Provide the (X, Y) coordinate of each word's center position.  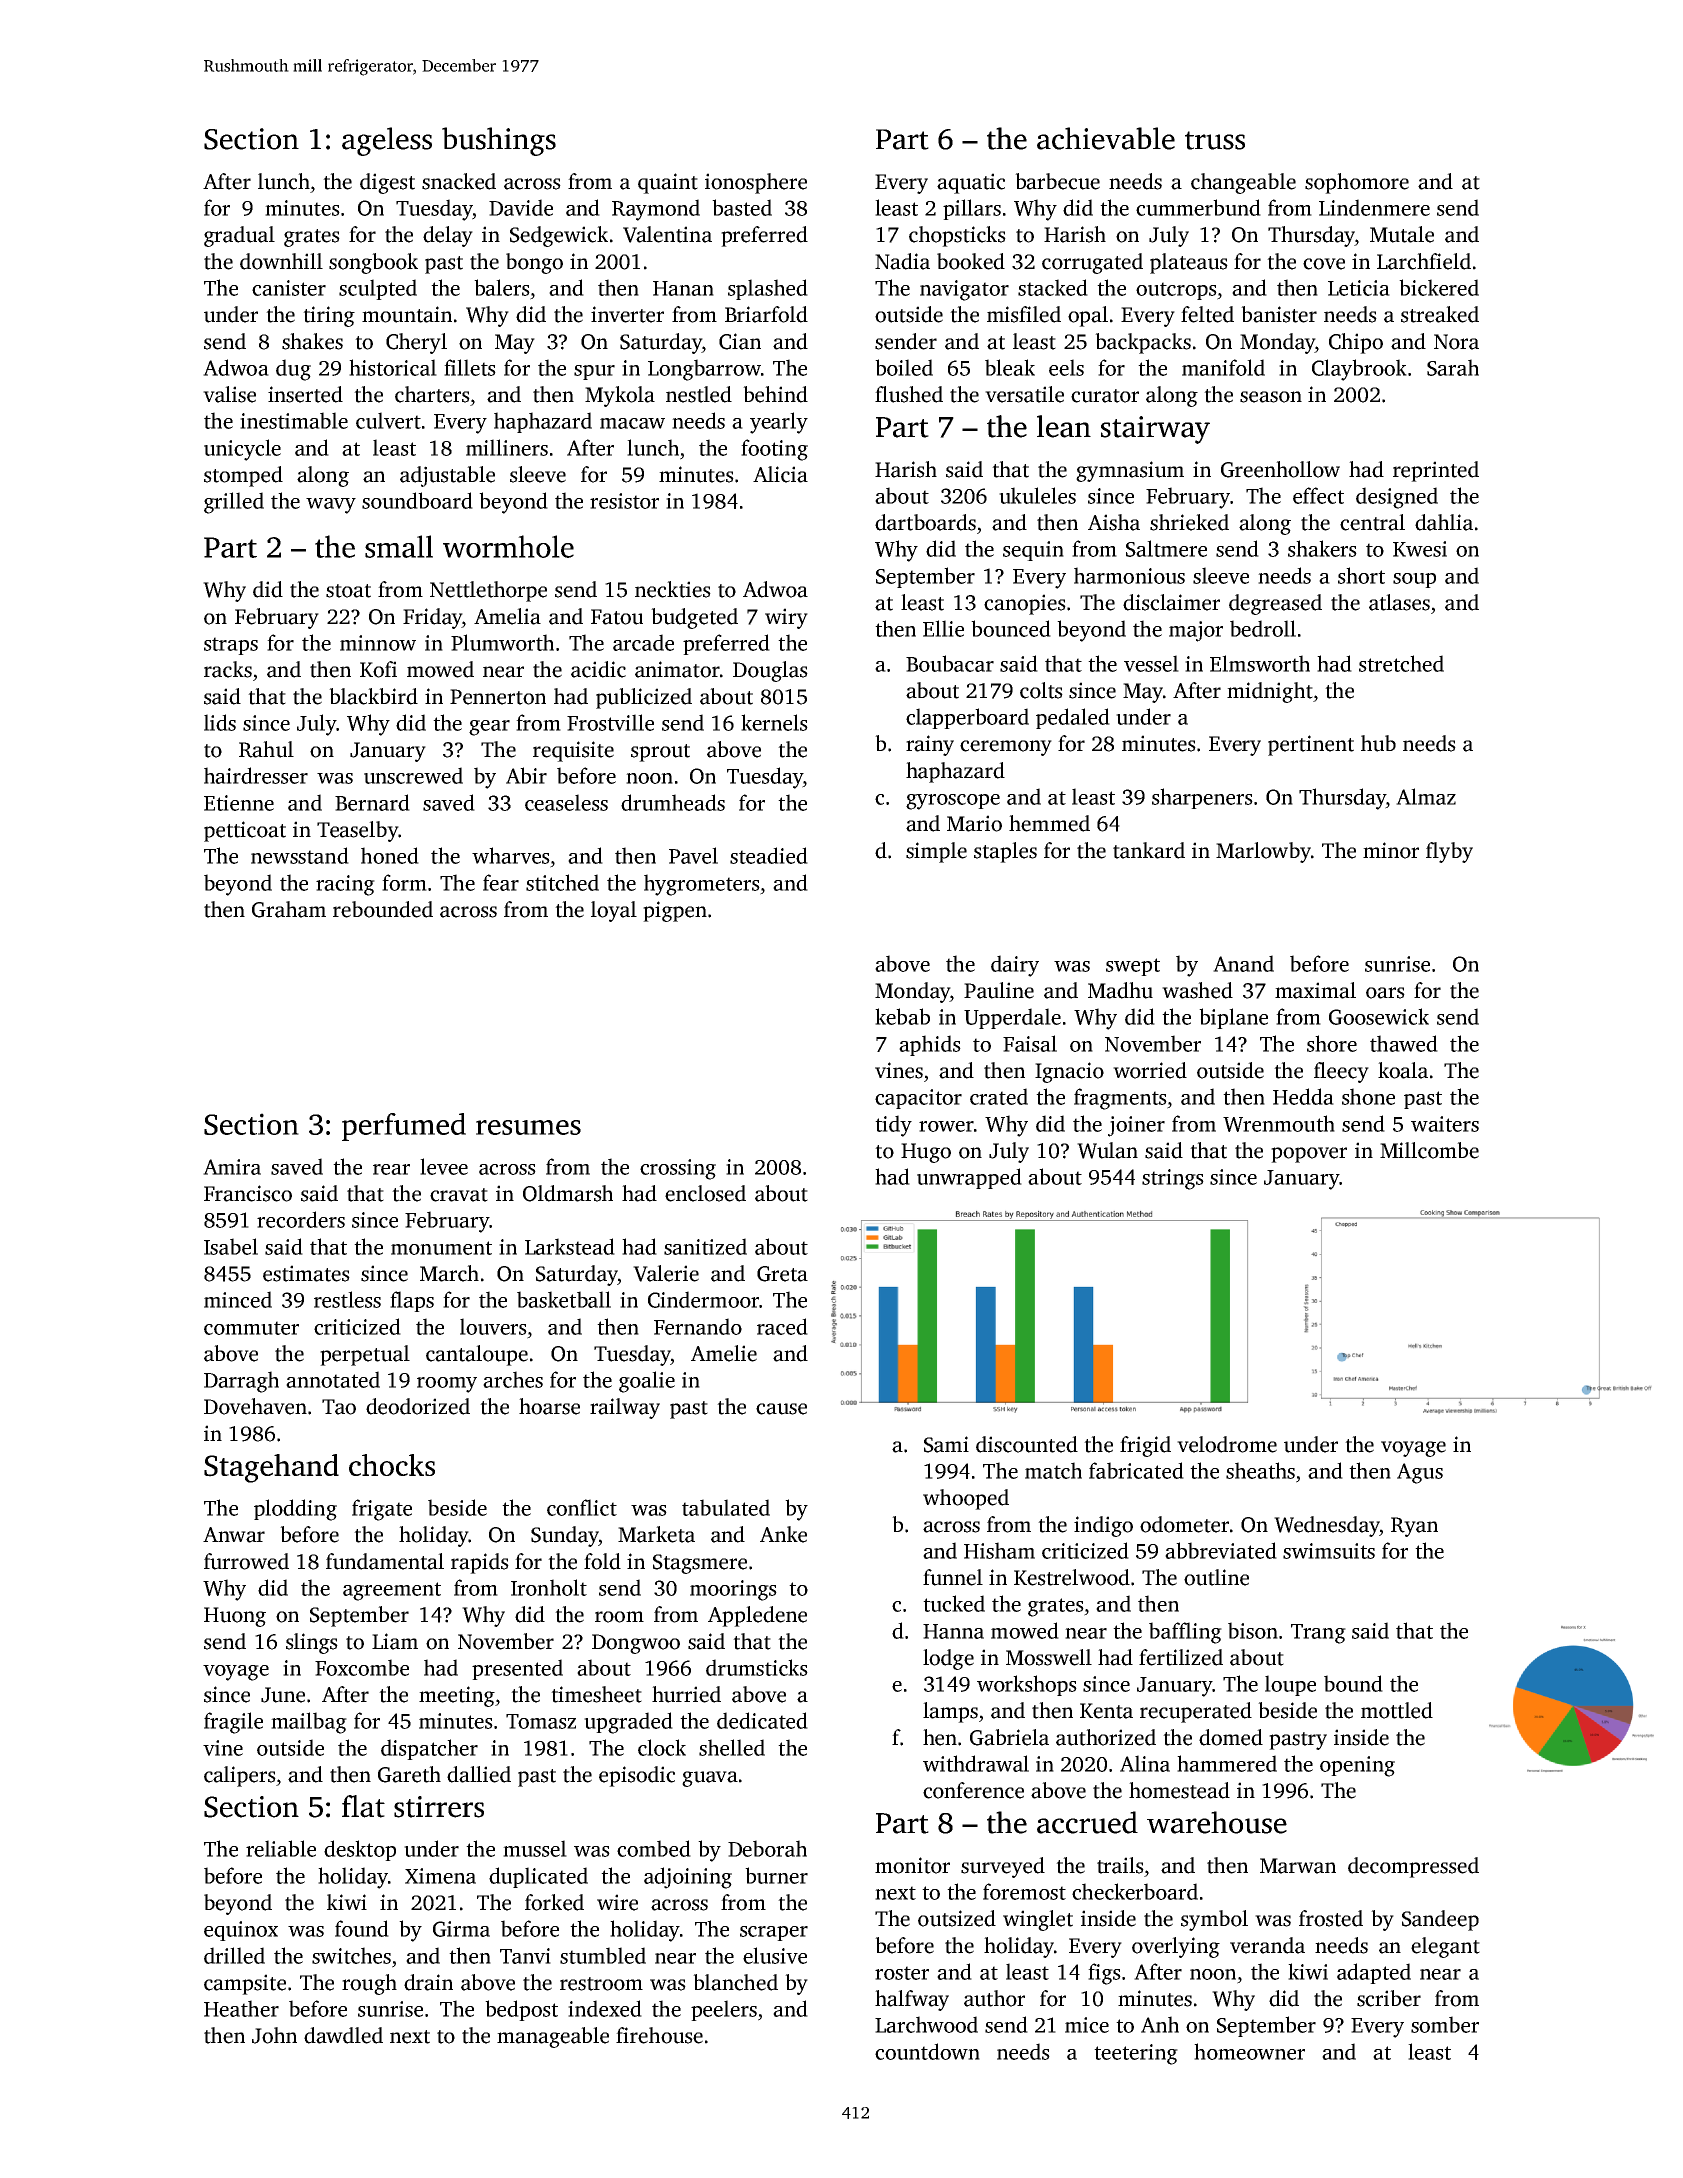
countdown (927, 2051)
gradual (239, 236)
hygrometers (702, 885)
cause (781, 1409)
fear (501, 882)
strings (1173, 1179)
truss (1215, 140)
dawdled (343, 2035)
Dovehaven (255, 1406)
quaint (668, 183)
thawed (1404, 1043)
